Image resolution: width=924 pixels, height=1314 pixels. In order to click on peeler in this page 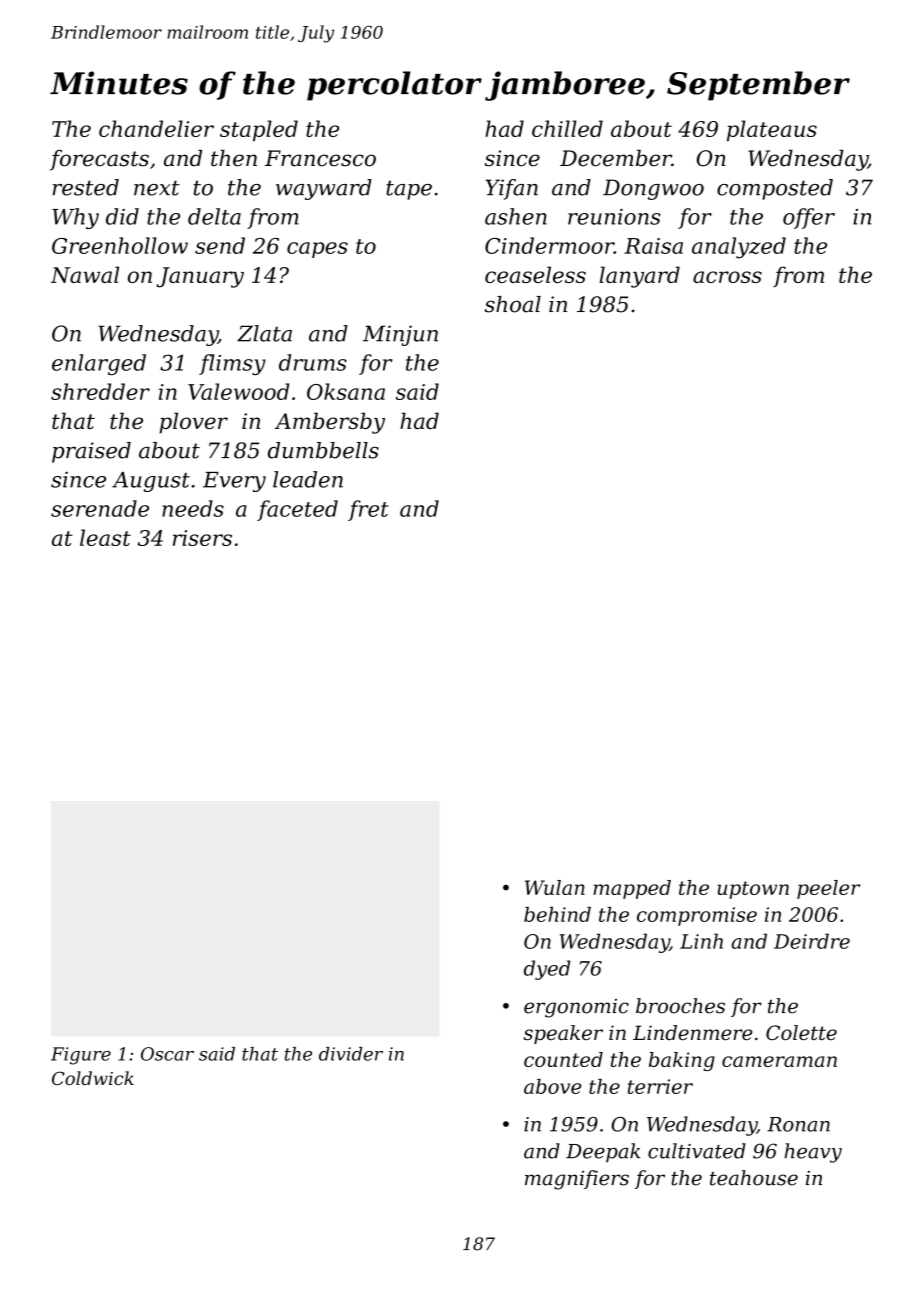, I will do `click(828, 889)`.
